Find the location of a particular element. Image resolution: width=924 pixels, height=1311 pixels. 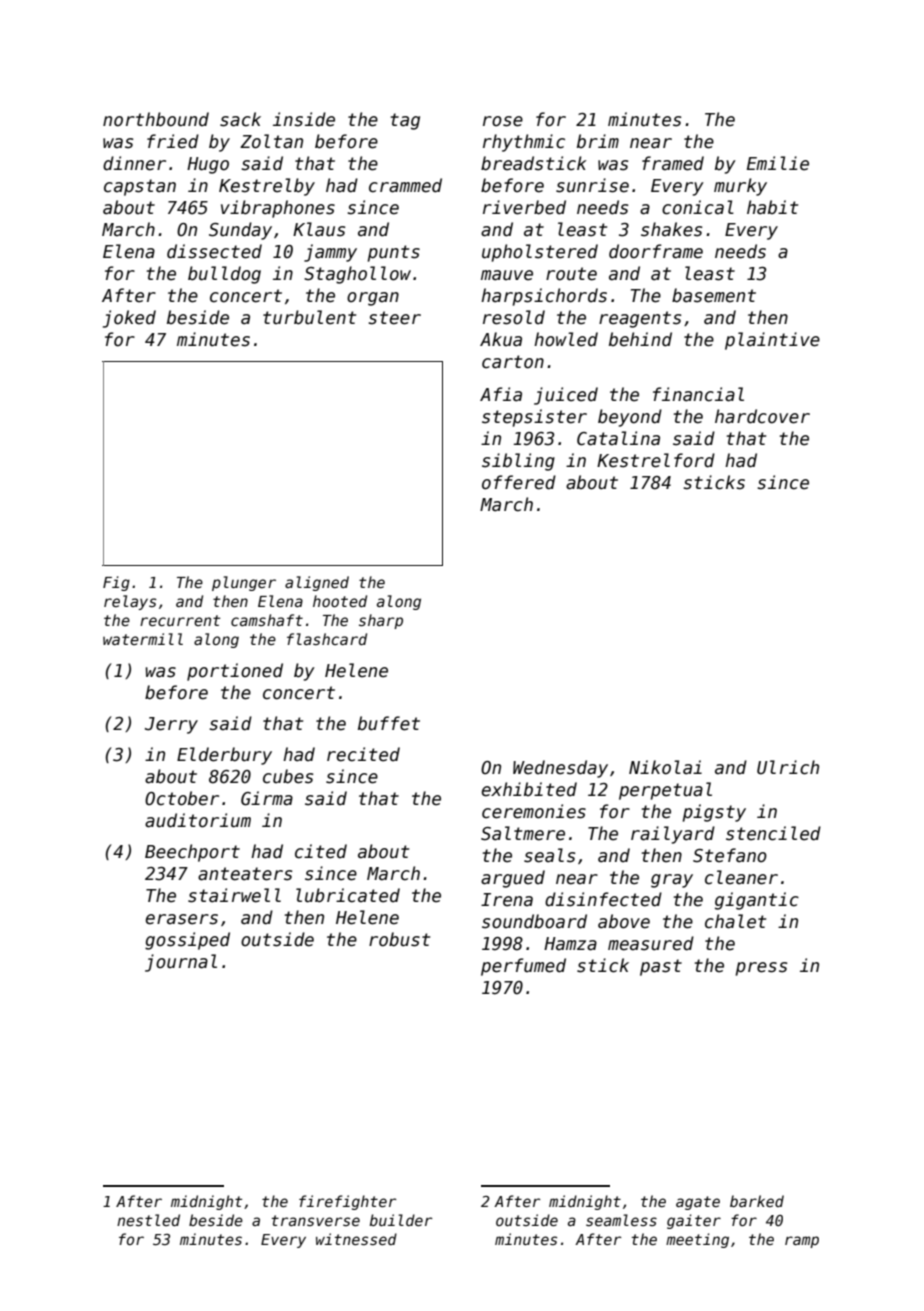

brim is located at coordinates (598, 141).
